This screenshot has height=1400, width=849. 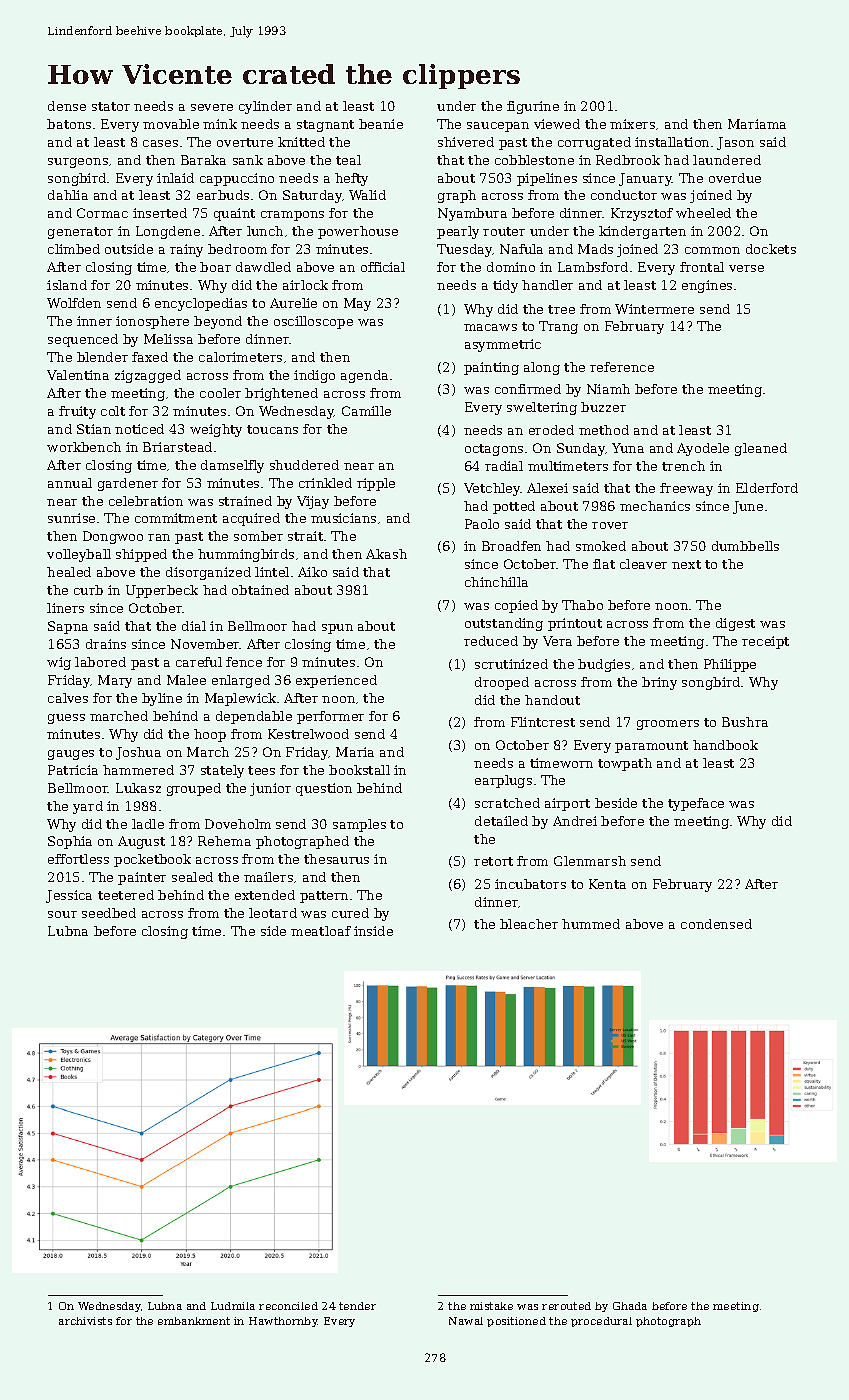 What do you see at coordinates (265, 107) in the screenshot?
I see `cylinder` at bounding box center [265, 107].
